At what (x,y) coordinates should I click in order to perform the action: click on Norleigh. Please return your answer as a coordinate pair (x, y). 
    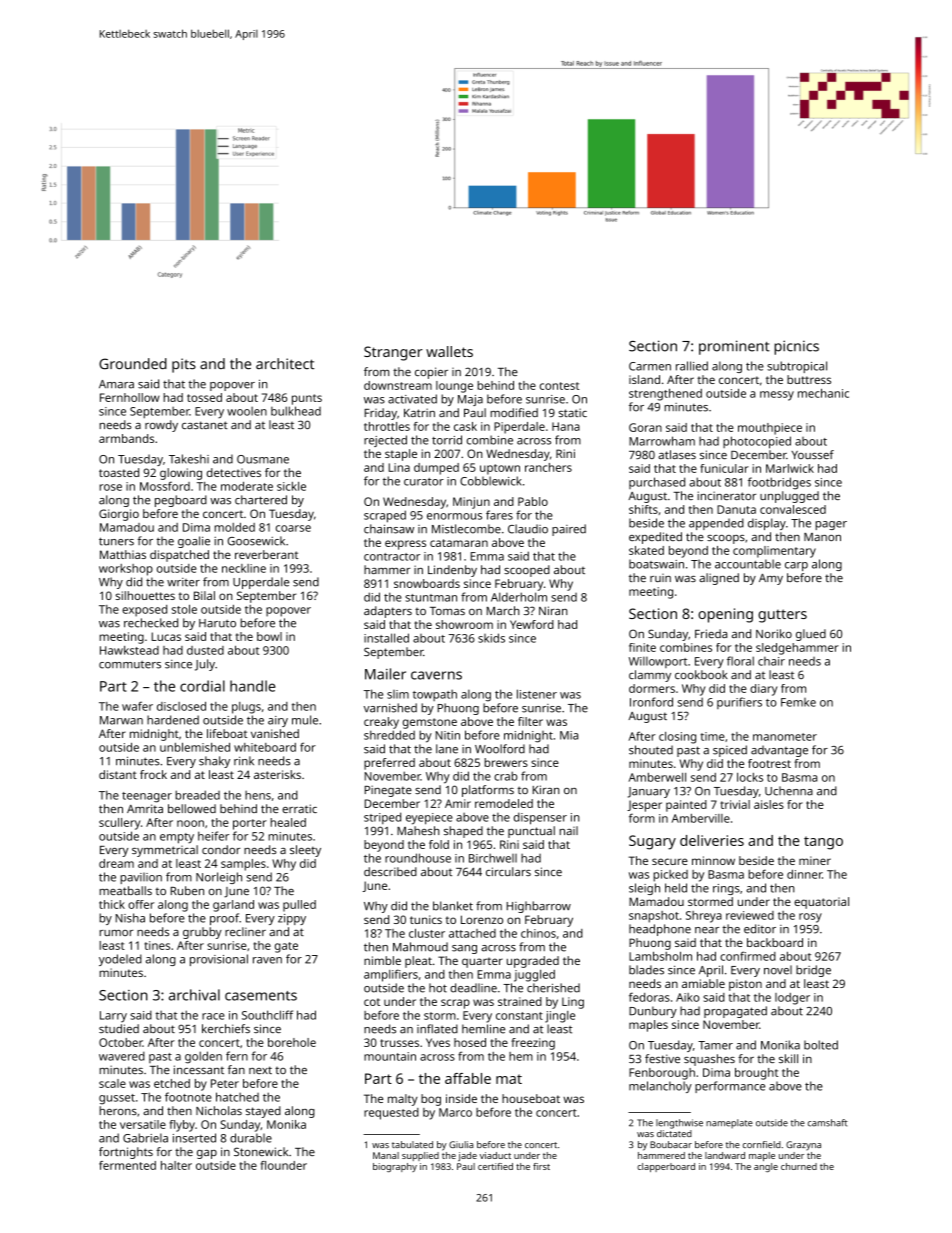
    Looking at the image, I should click on (219, 878).
